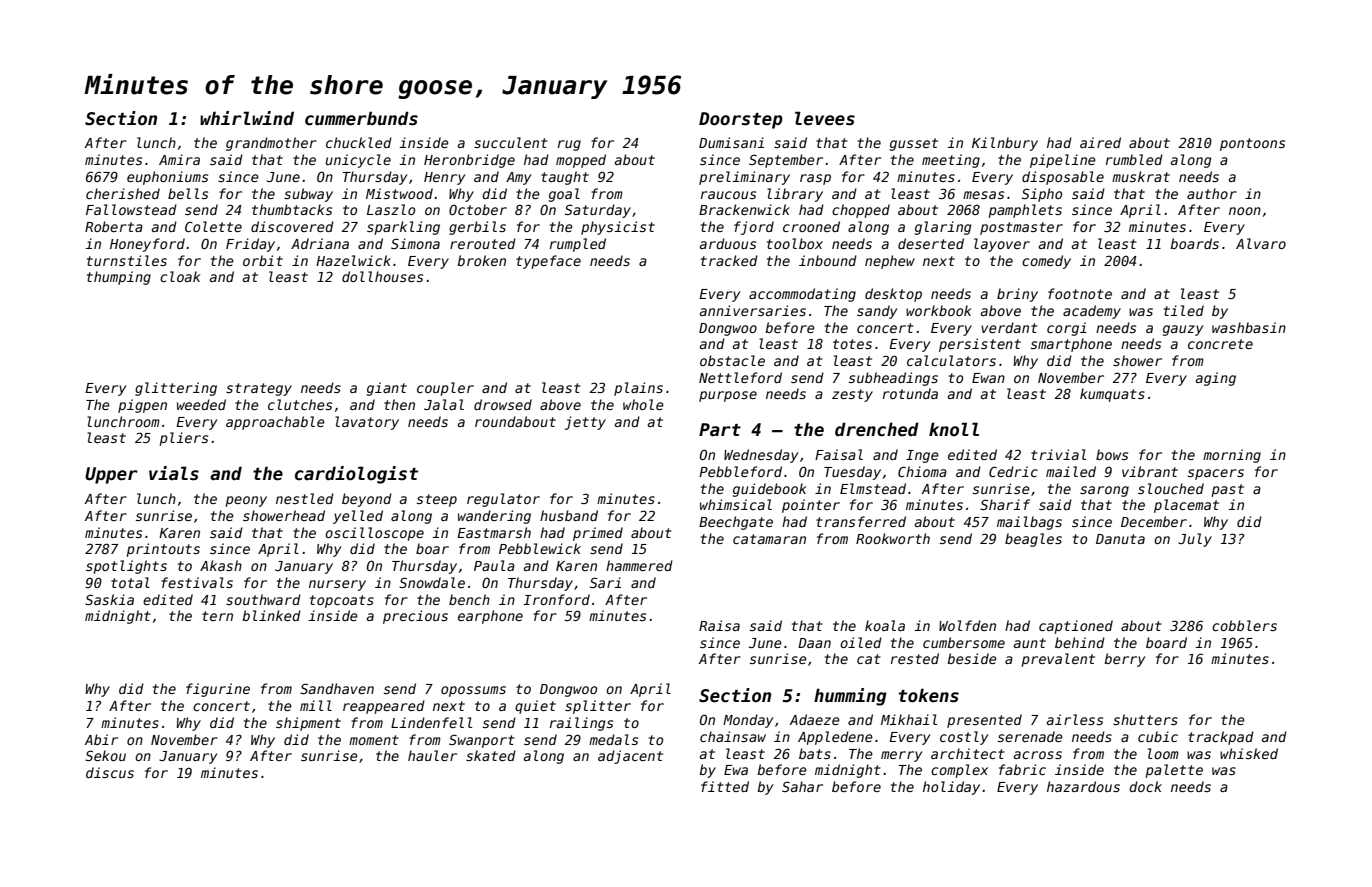 This image has height=887, width=1372. What do you see at coordinates (490, 617) in the image?
I see `earphone` at bounding box center [490, 617].
